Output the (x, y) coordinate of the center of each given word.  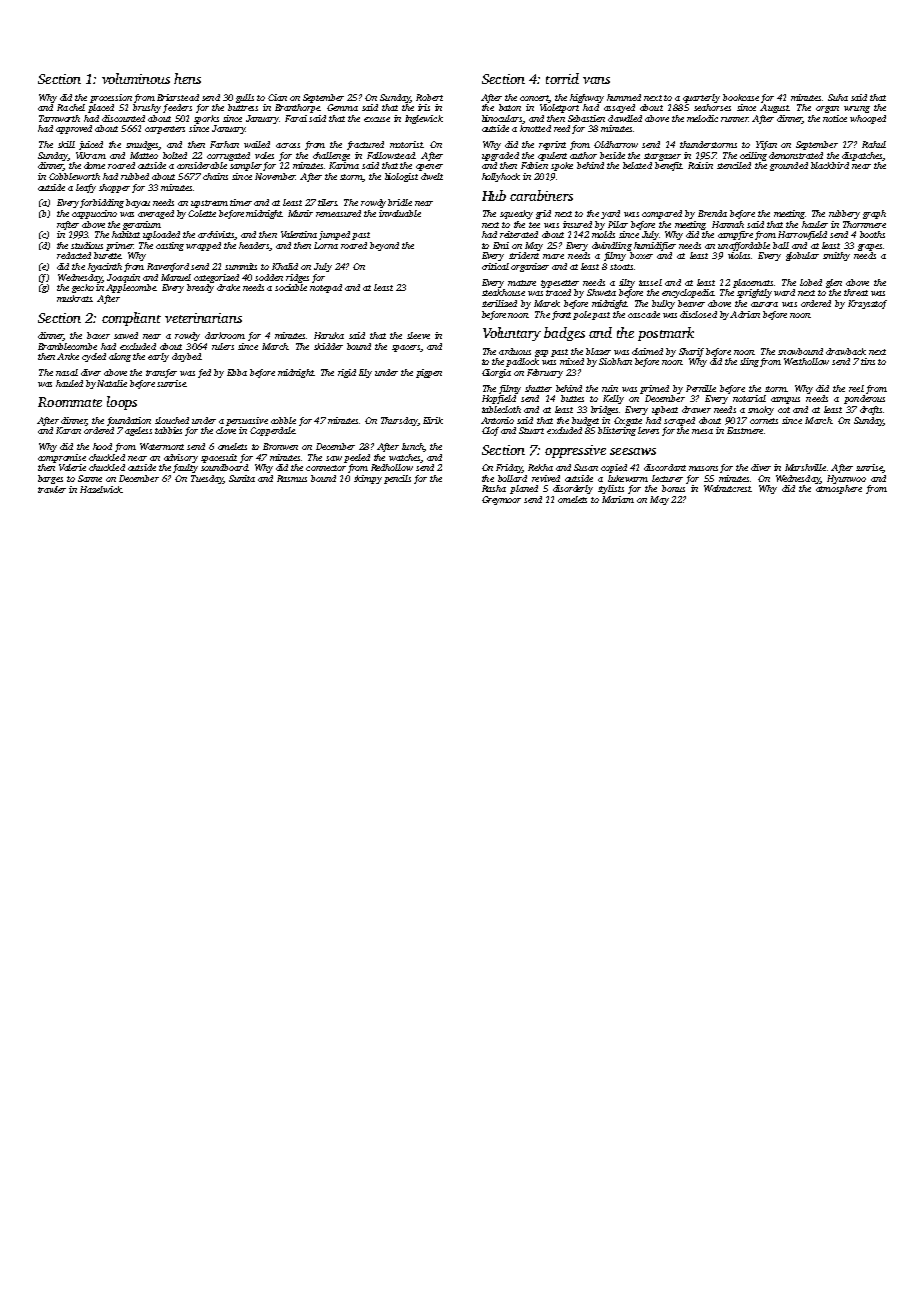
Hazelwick (101, 489)
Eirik (433, 420)
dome (94, 165)
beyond (384, 246)
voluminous (136, 78)
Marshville (805, 467)
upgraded (500, 156)
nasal (67, 372)
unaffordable (744, 246)
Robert (429, 97)
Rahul (874, 144)
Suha (838, 97)
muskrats (75, 298)
